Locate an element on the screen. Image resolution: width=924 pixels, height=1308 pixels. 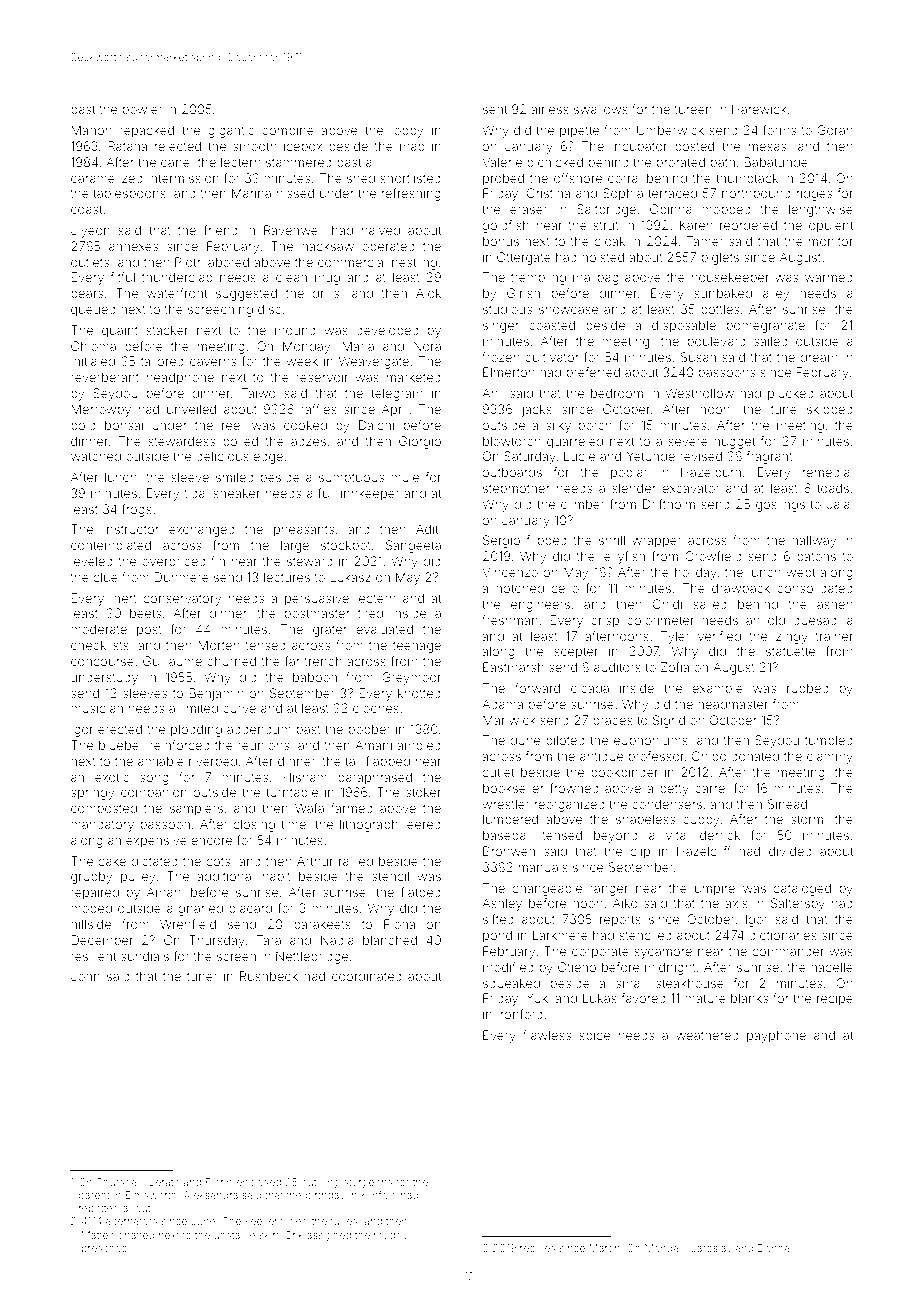
incubator is located at coordinates (639, 146).
